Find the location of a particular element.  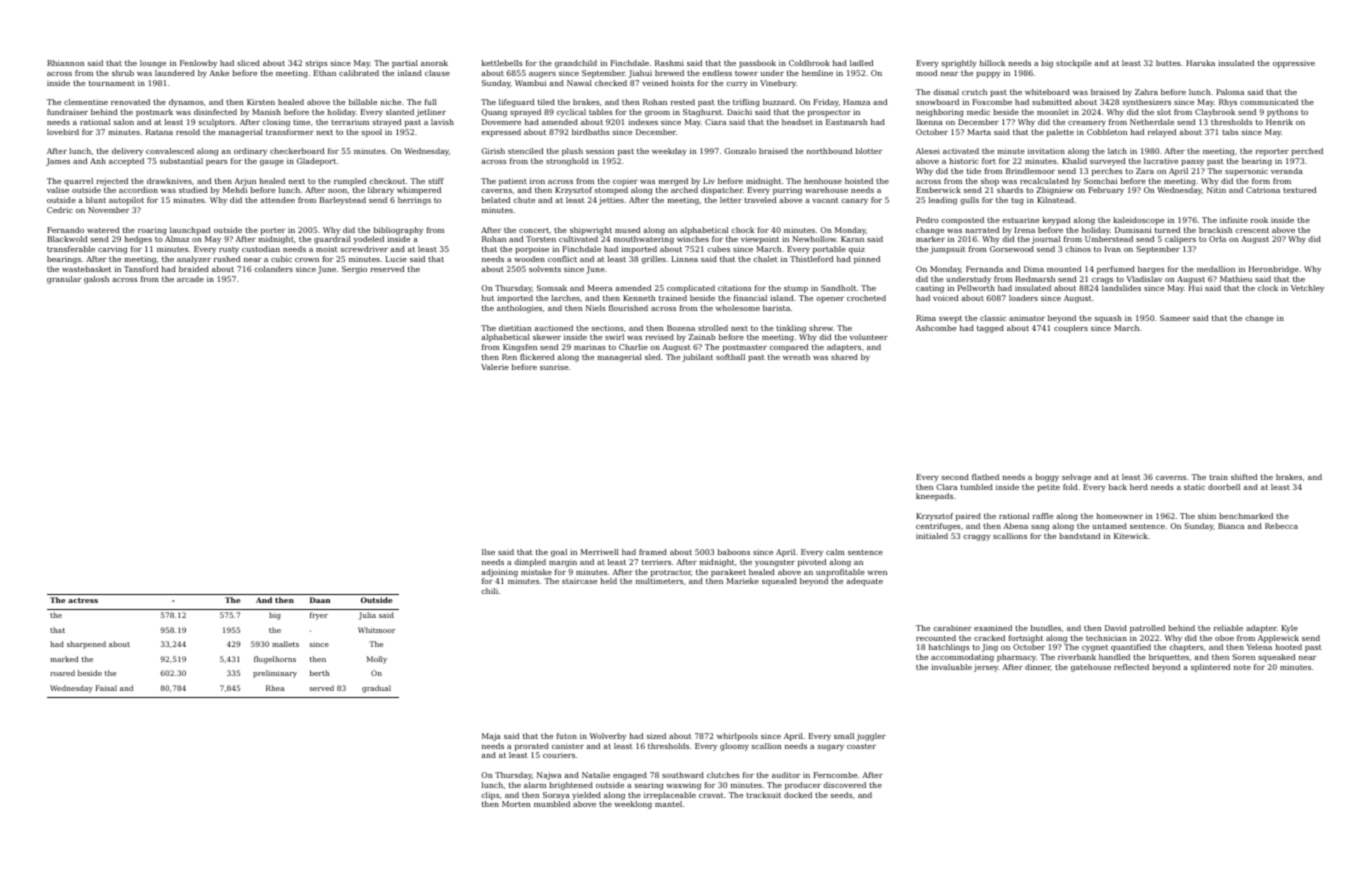

Clara is located at coordinates (946, 487).
